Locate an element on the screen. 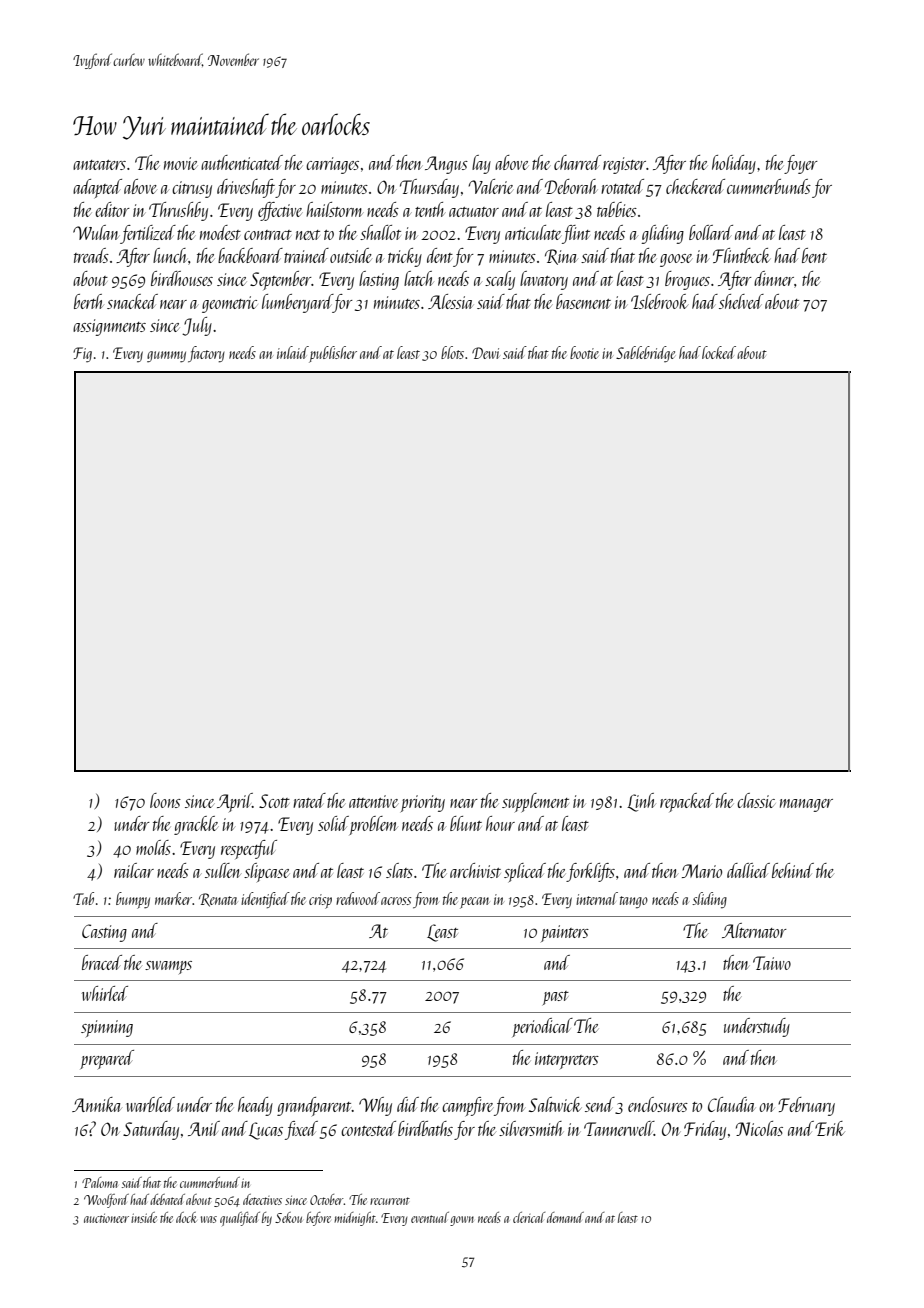 The image size is (924, 1308). qualified is located at coordinates (240, 1219).
